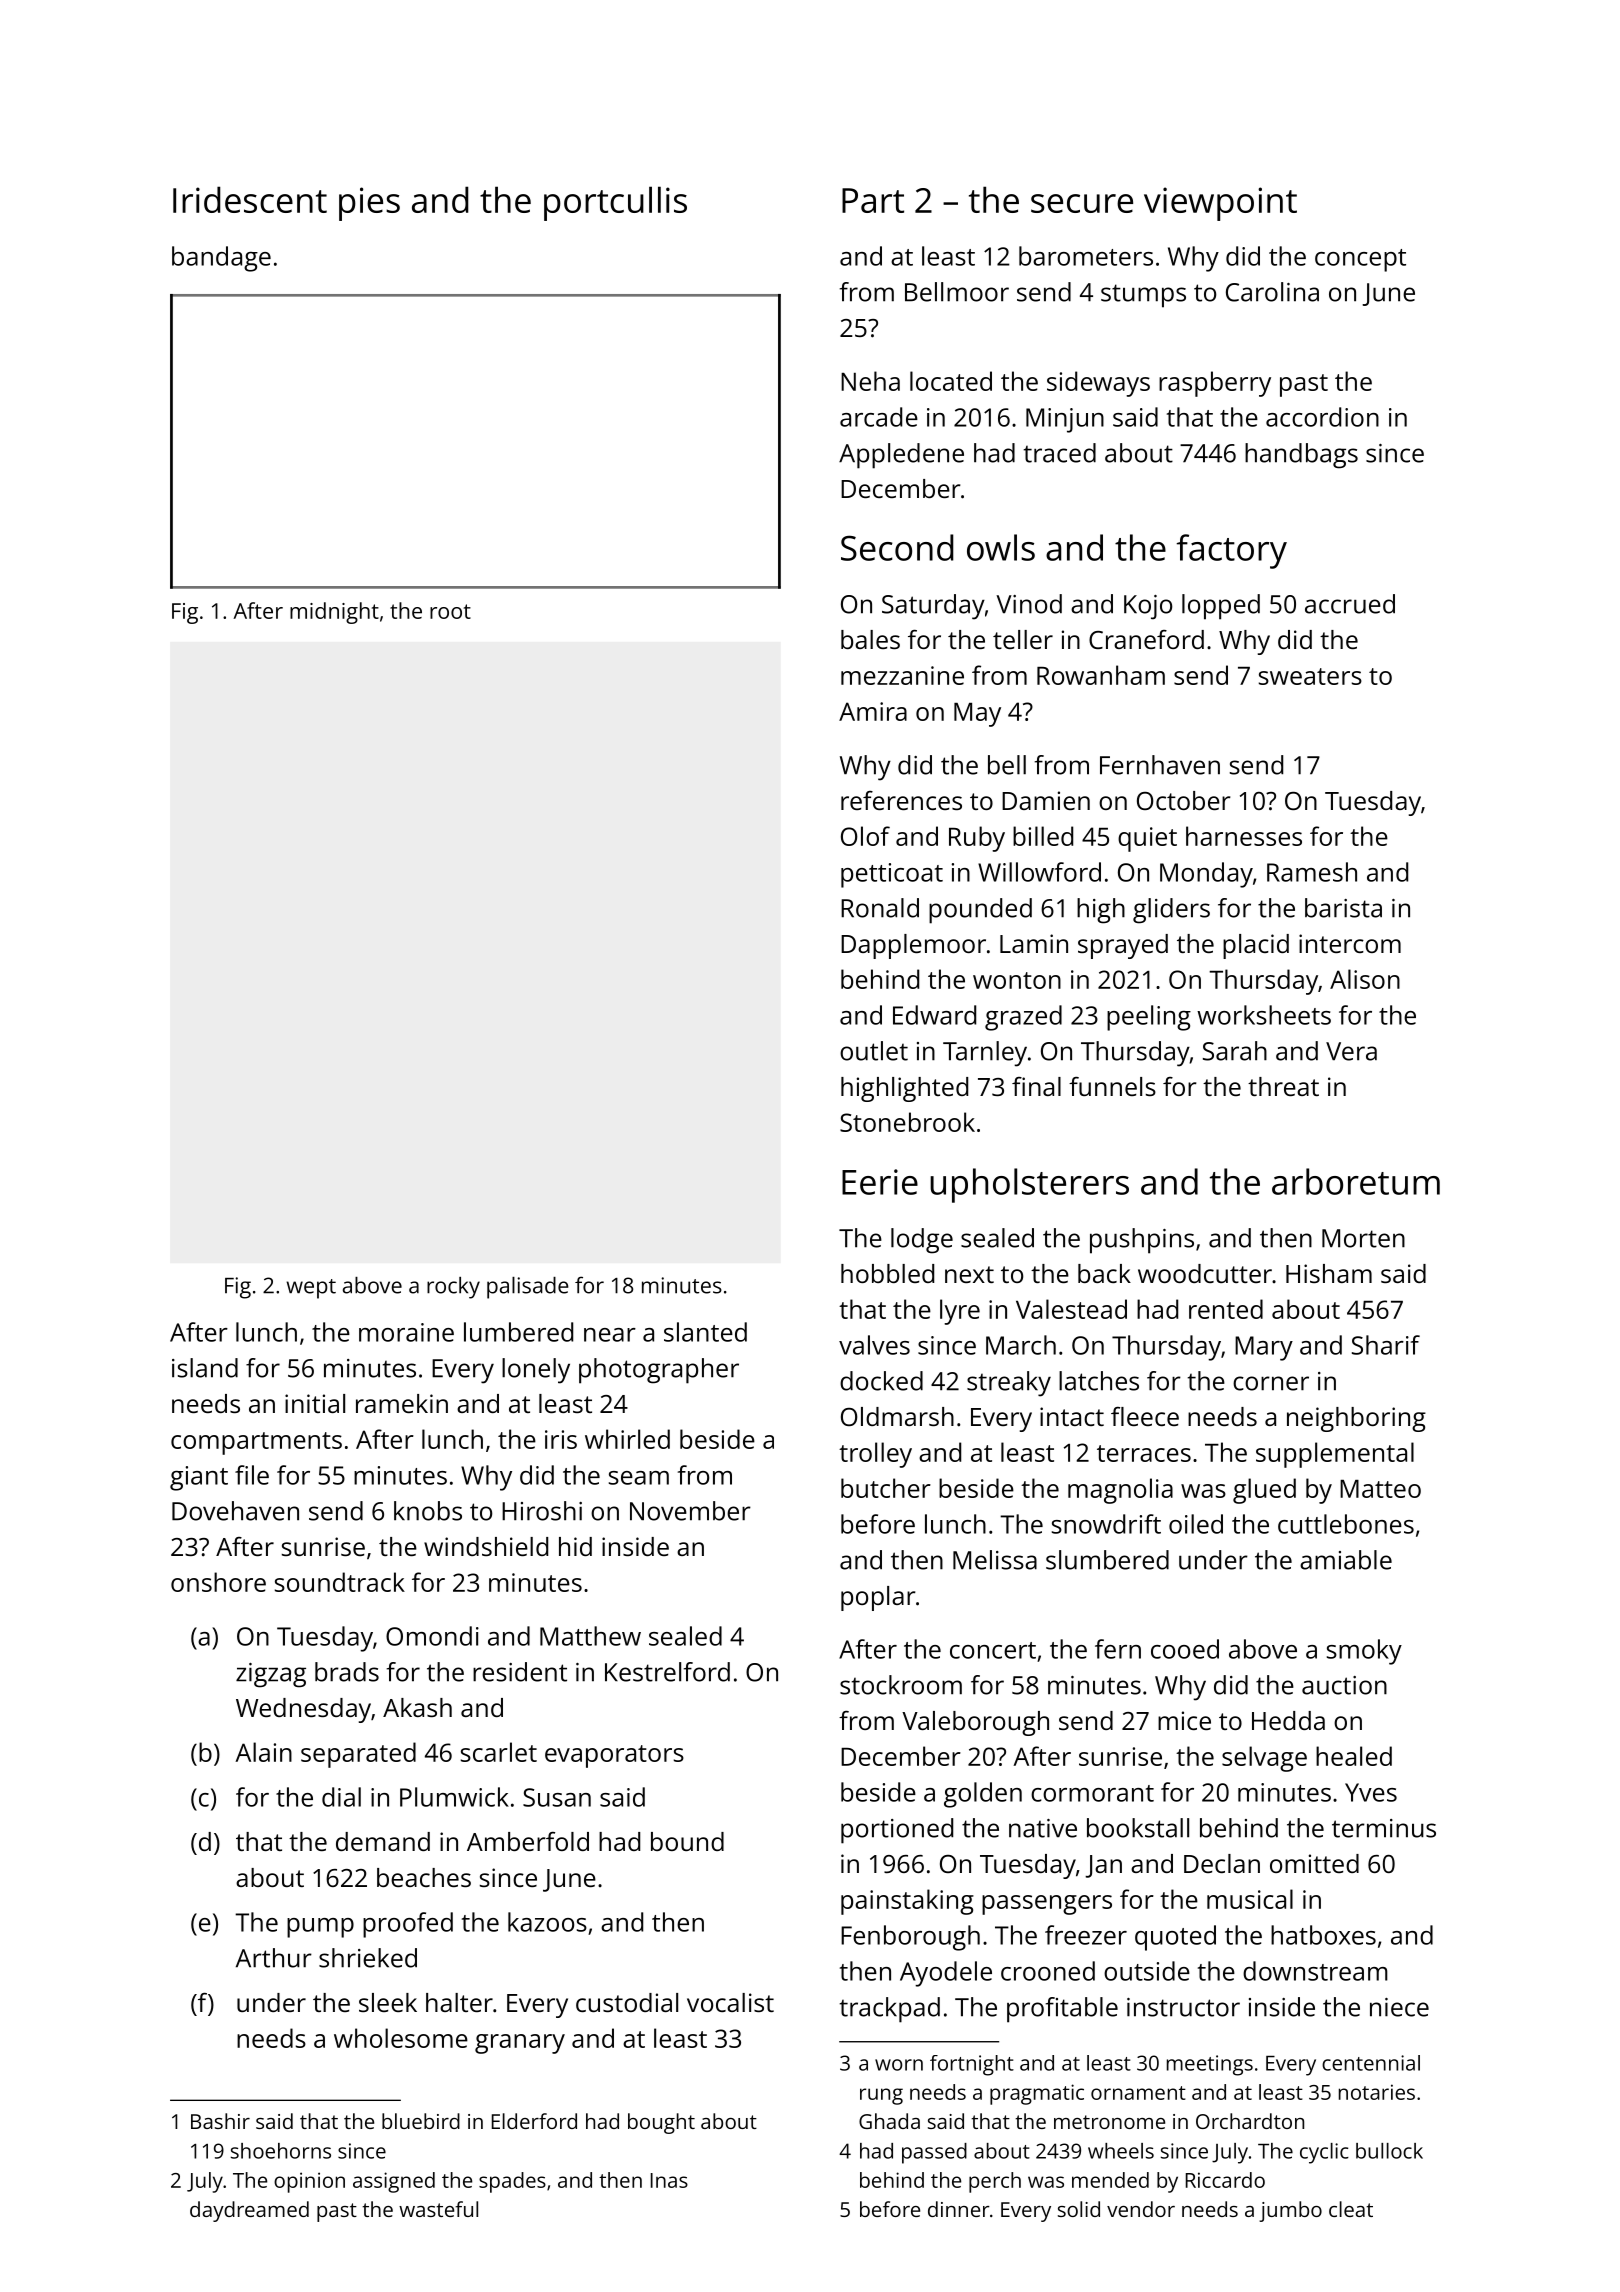 This screenshot has width=1620, height=2292. Describe the element at coordinates (669, 2180) in the screenshot. I see `Inas` at that location.
